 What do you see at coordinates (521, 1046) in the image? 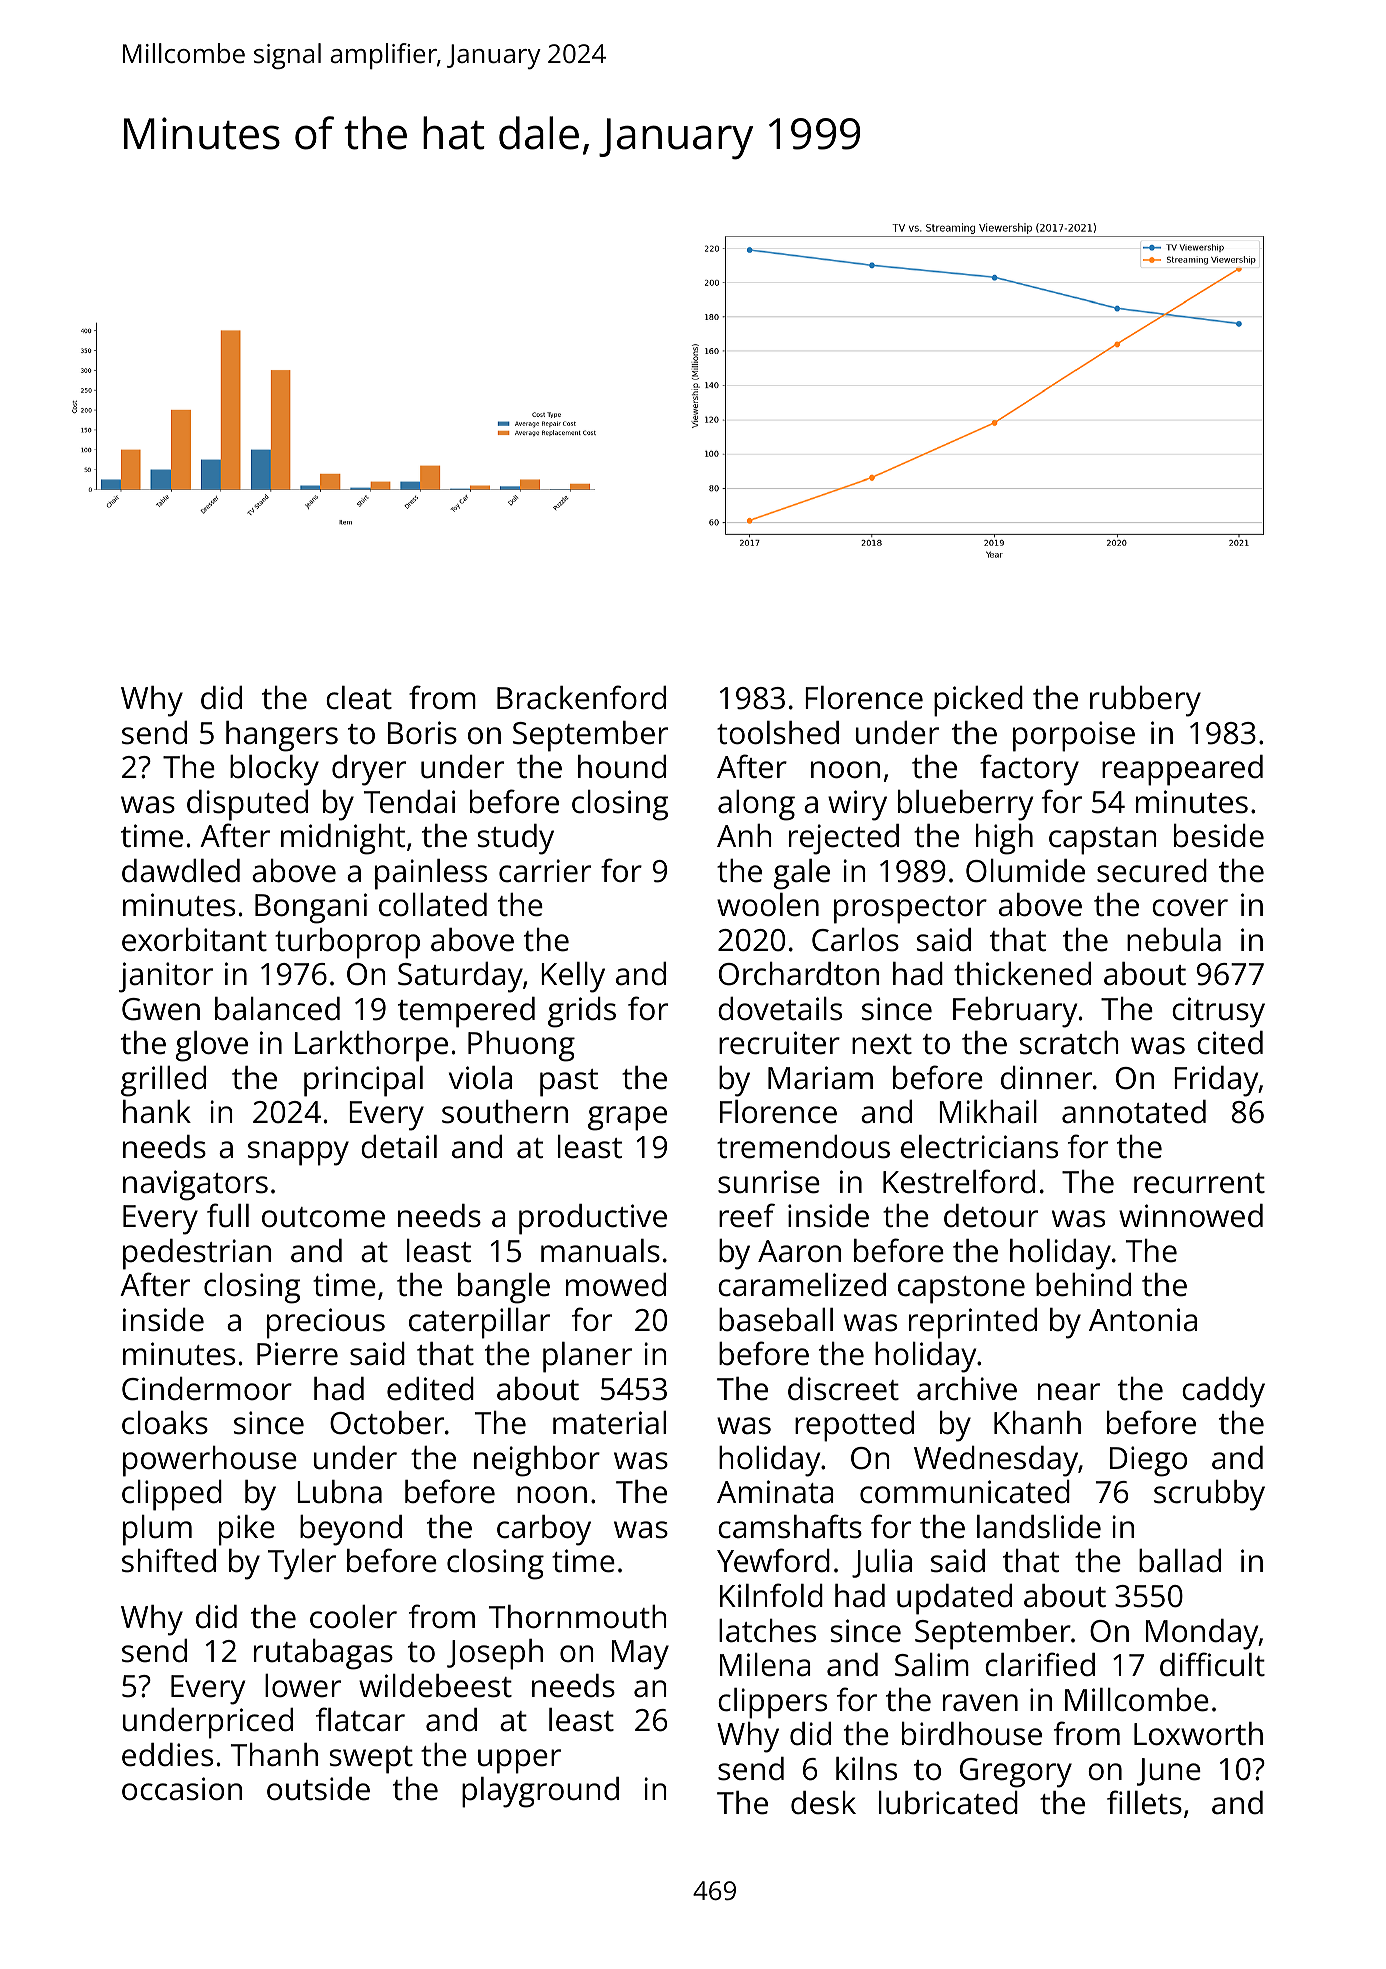
I see `Phuong` at bounding box center [521, 1046].
